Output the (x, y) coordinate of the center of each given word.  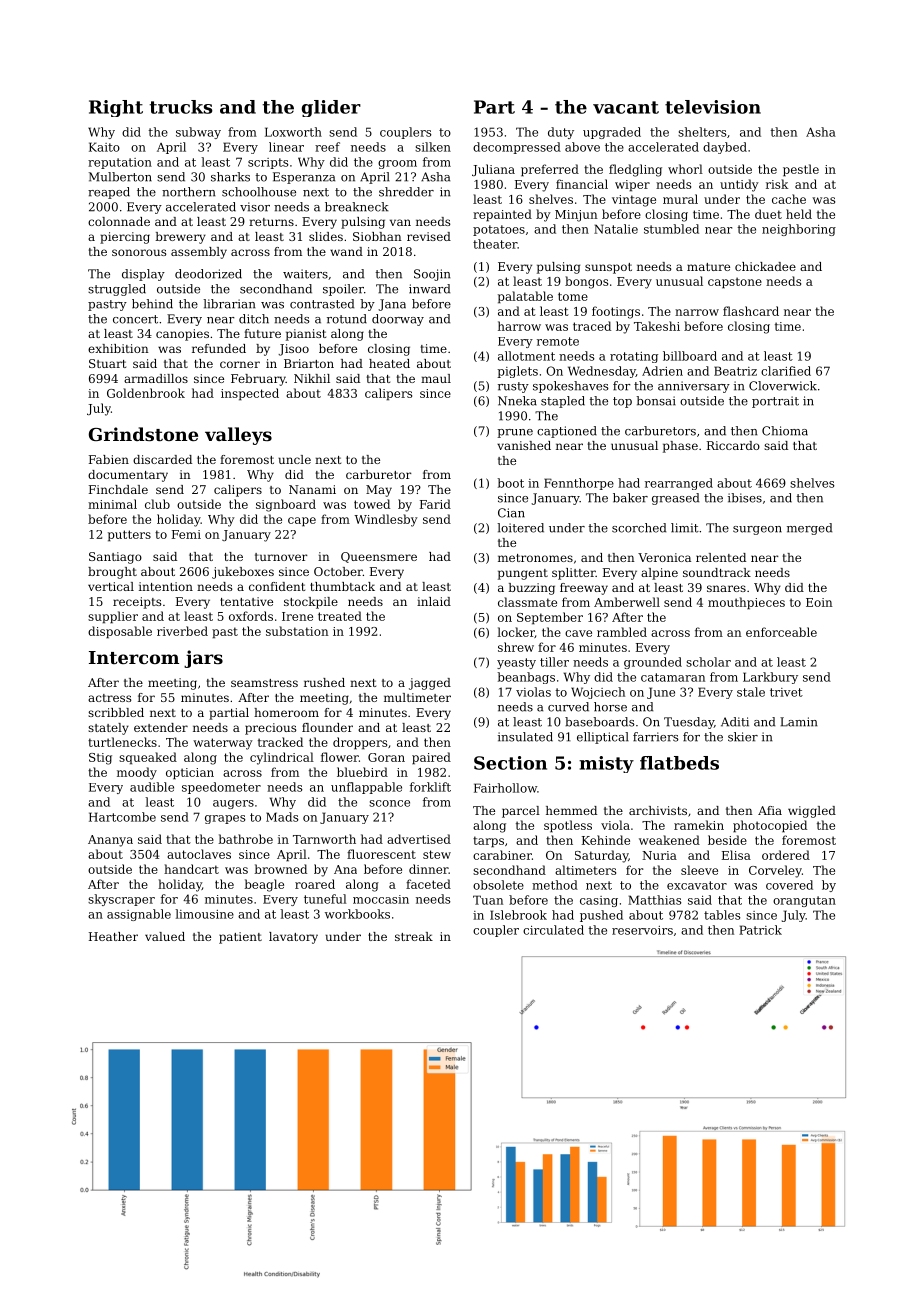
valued (165, 936)
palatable (525, 297)
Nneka (517, 401)
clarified (786, 371)
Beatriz (735, 371)
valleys (238, 436)
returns (271, 222)
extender (161, 727)
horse (610, 707)
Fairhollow (505, 788)
